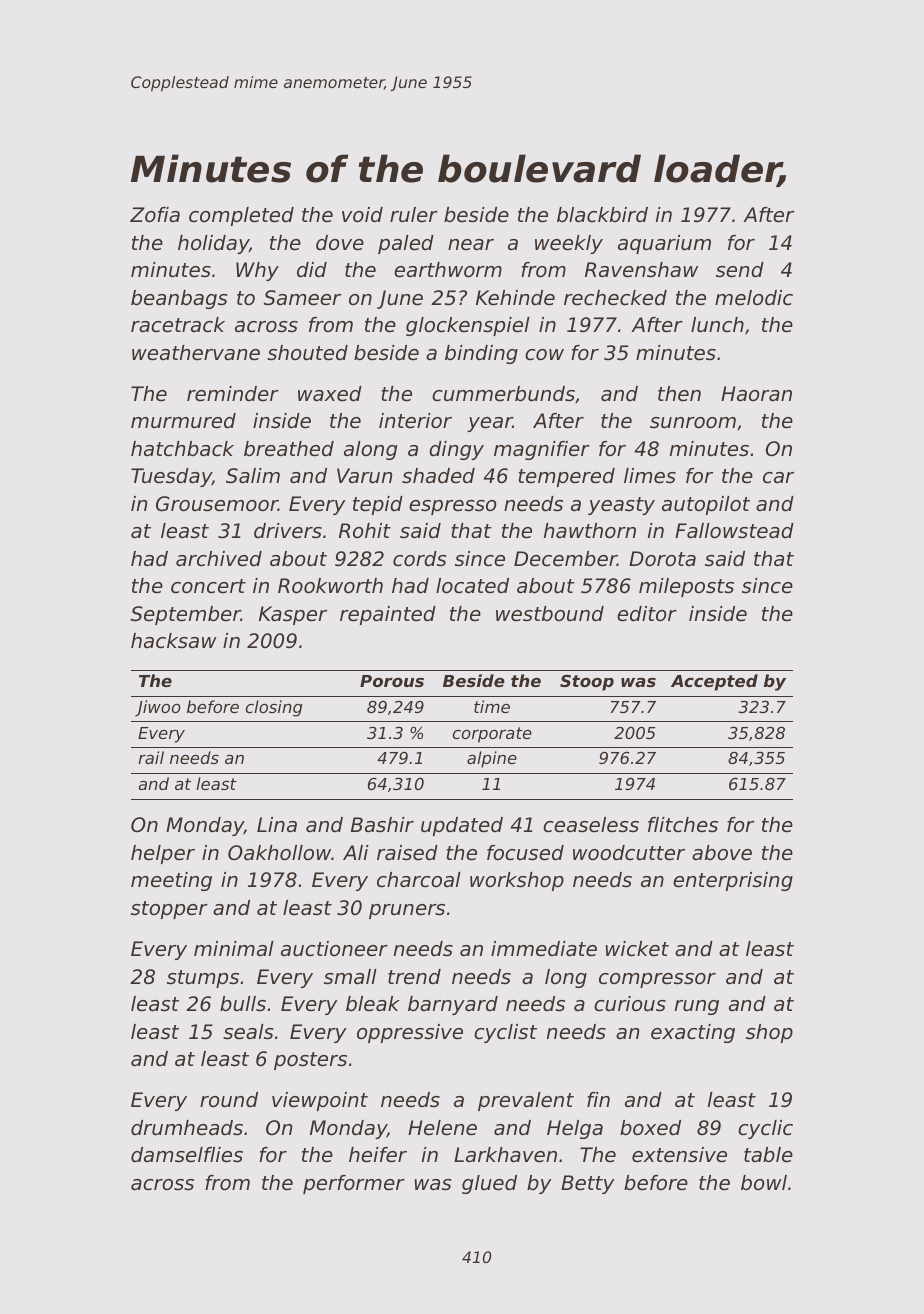 This image has width=924, height=1314. Describe the element at coordinates (158, 708) in the image. I see `Jiwoo` at that location.
